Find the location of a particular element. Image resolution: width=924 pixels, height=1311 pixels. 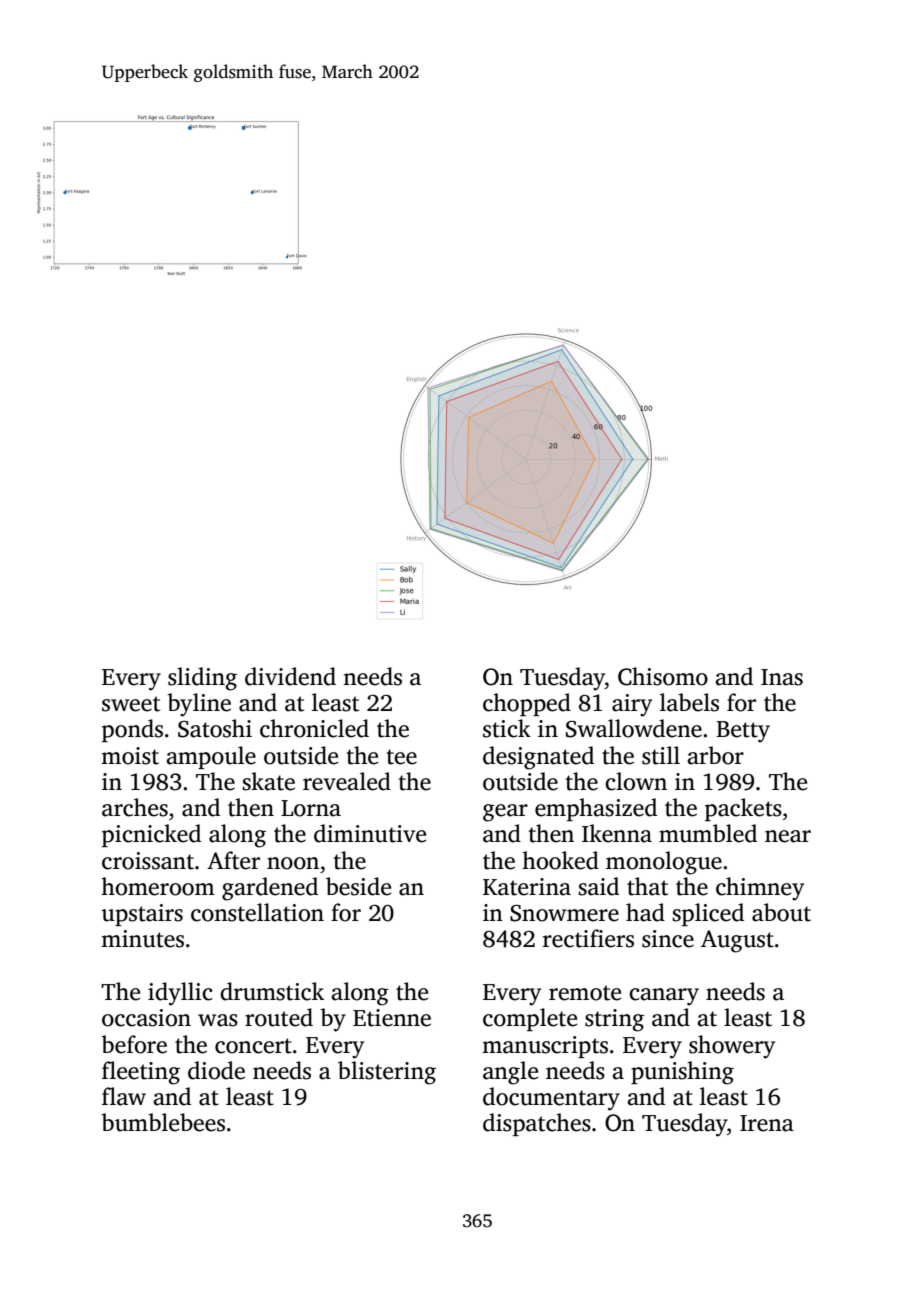

fleeting is located at coordinates (141, 1073).
